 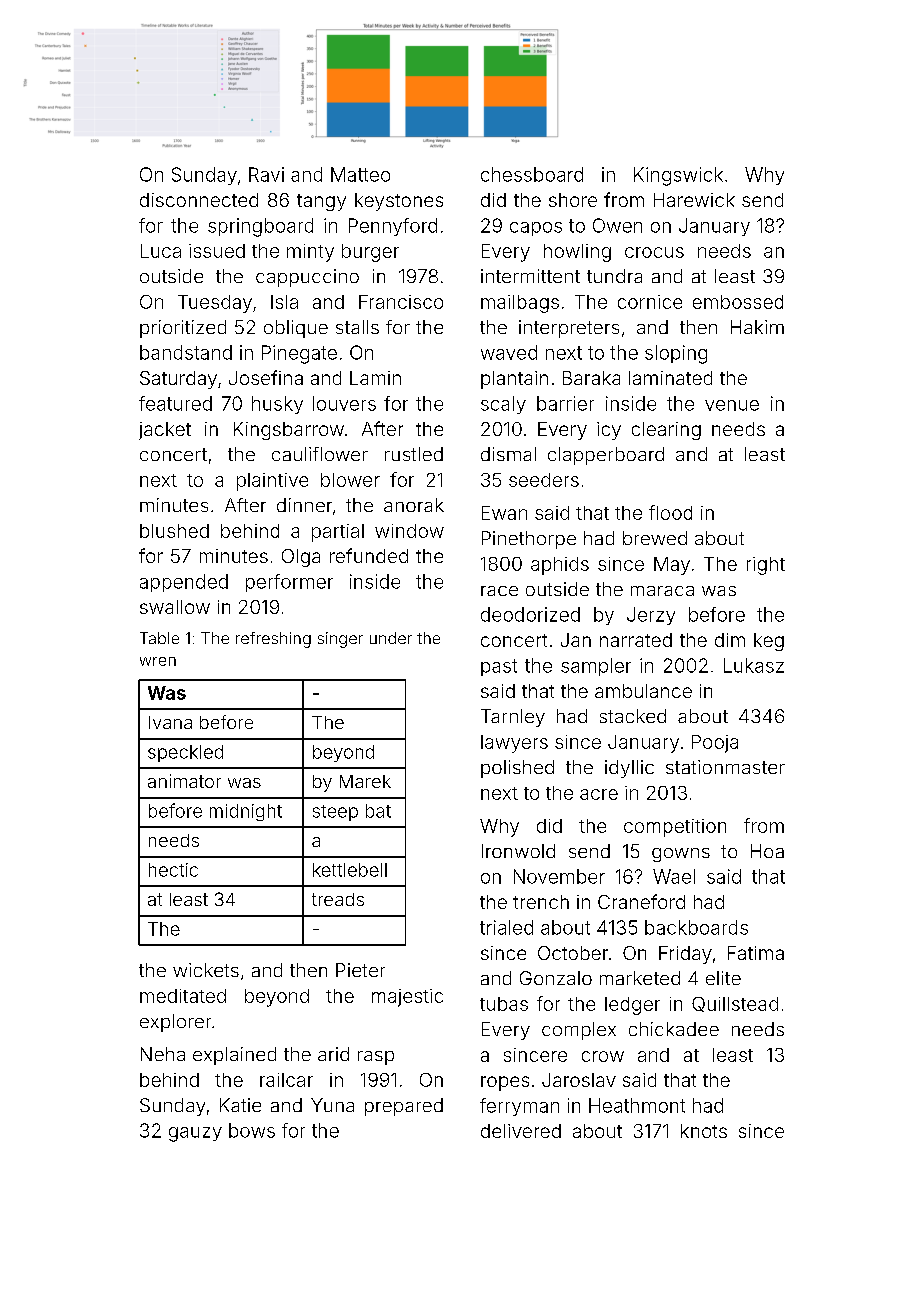 I want to click on Luca, so click(x=161, y=251).
